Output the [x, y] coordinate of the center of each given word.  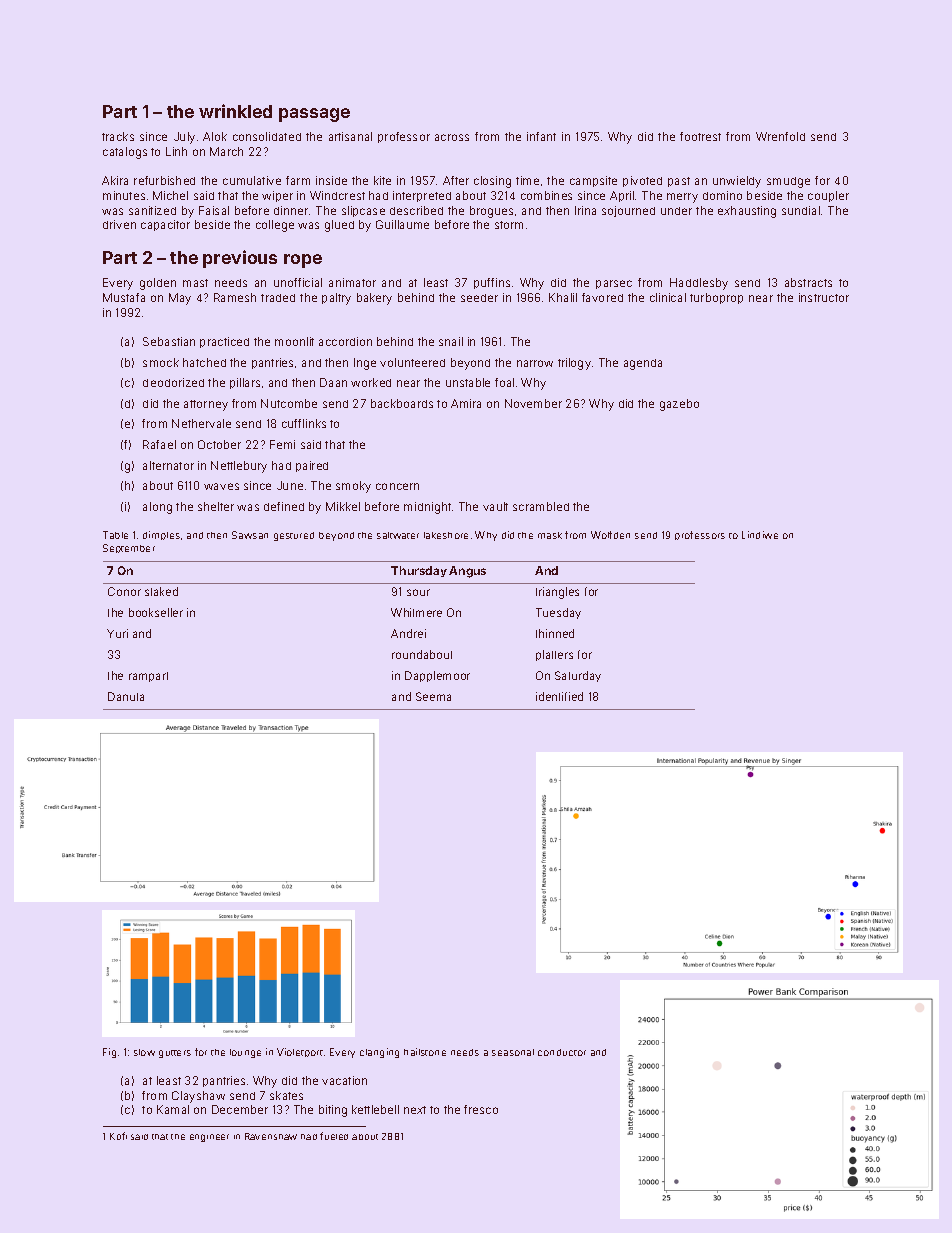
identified [559, 696]
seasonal [513, 1052]
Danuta [126, 696]
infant [541, 136]
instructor [824, 297]
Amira [466, 403]
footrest [700, 136]
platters [554, 655]
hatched [204, 362]
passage [314, 115]
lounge [245, 1053]
